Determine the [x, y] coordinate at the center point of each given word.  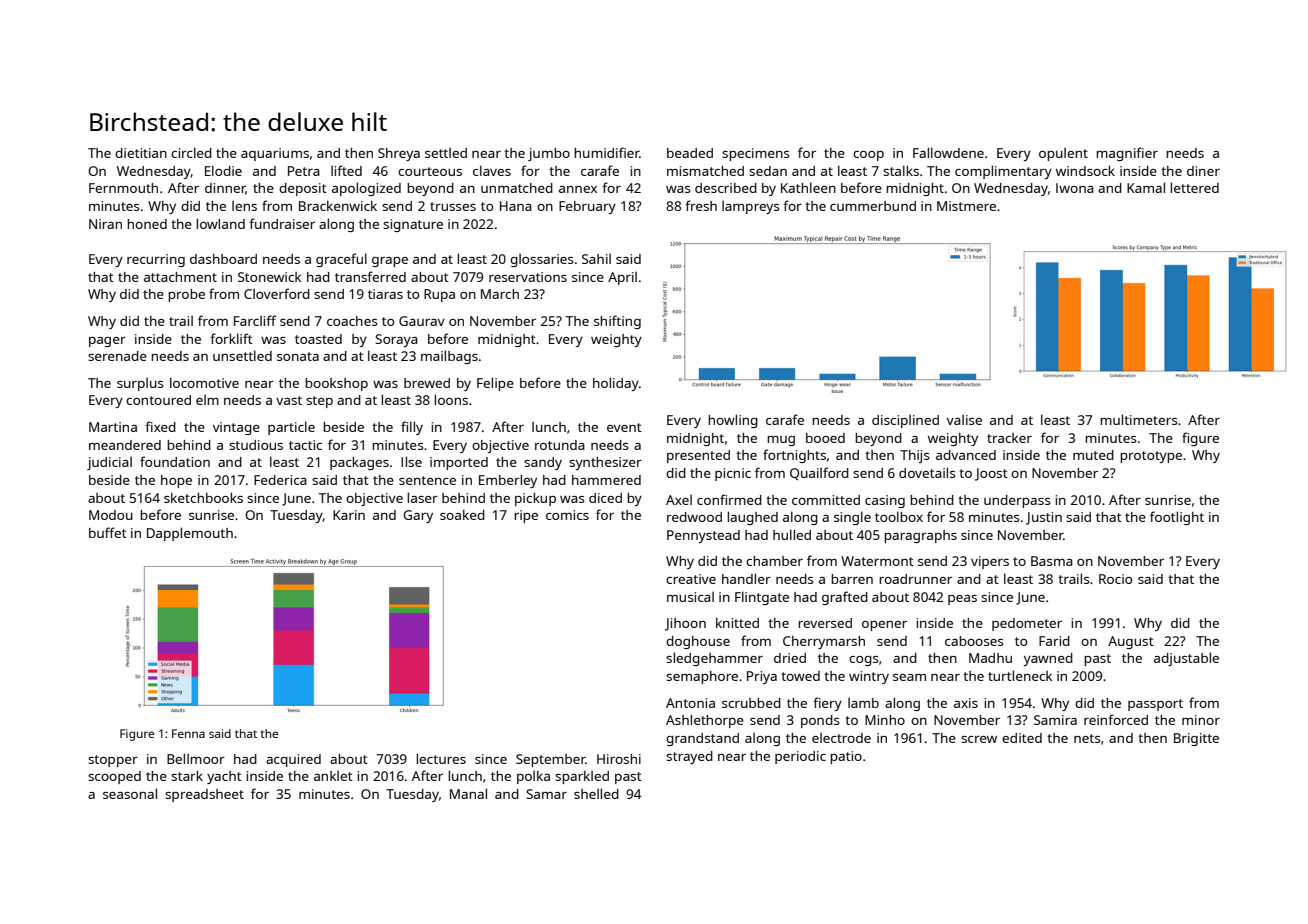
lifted [346, 170]
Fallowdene [948, 152]
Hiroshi [619, 759]
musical [690, 597]
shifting [617, 322]
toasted [318, 339]
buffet [108, 532]
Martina [113, 427]
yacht [224, 777]
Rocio [1115, 579]
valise [964, 420]
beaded [690, 153]
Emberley [508, 481]
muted [1093, 455]
